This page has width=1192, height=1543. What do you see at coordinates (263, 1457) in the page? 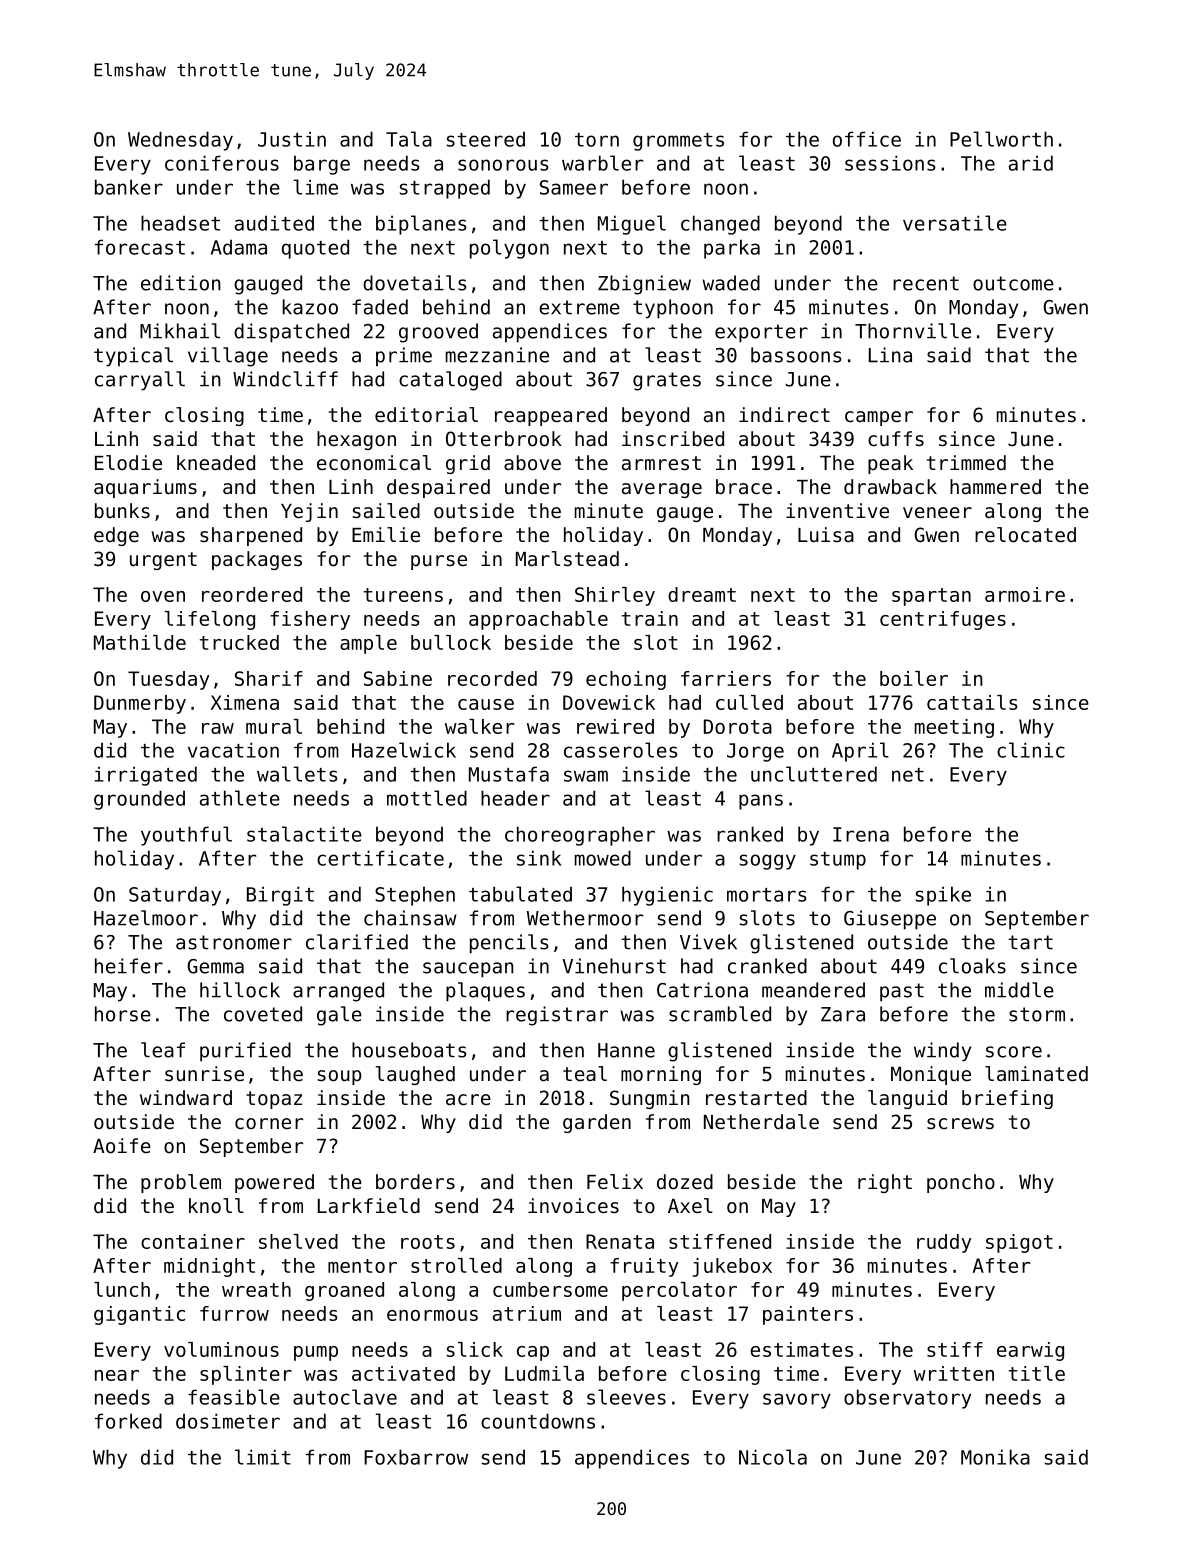
I see `limit` at bounding box center [263, 1457].
